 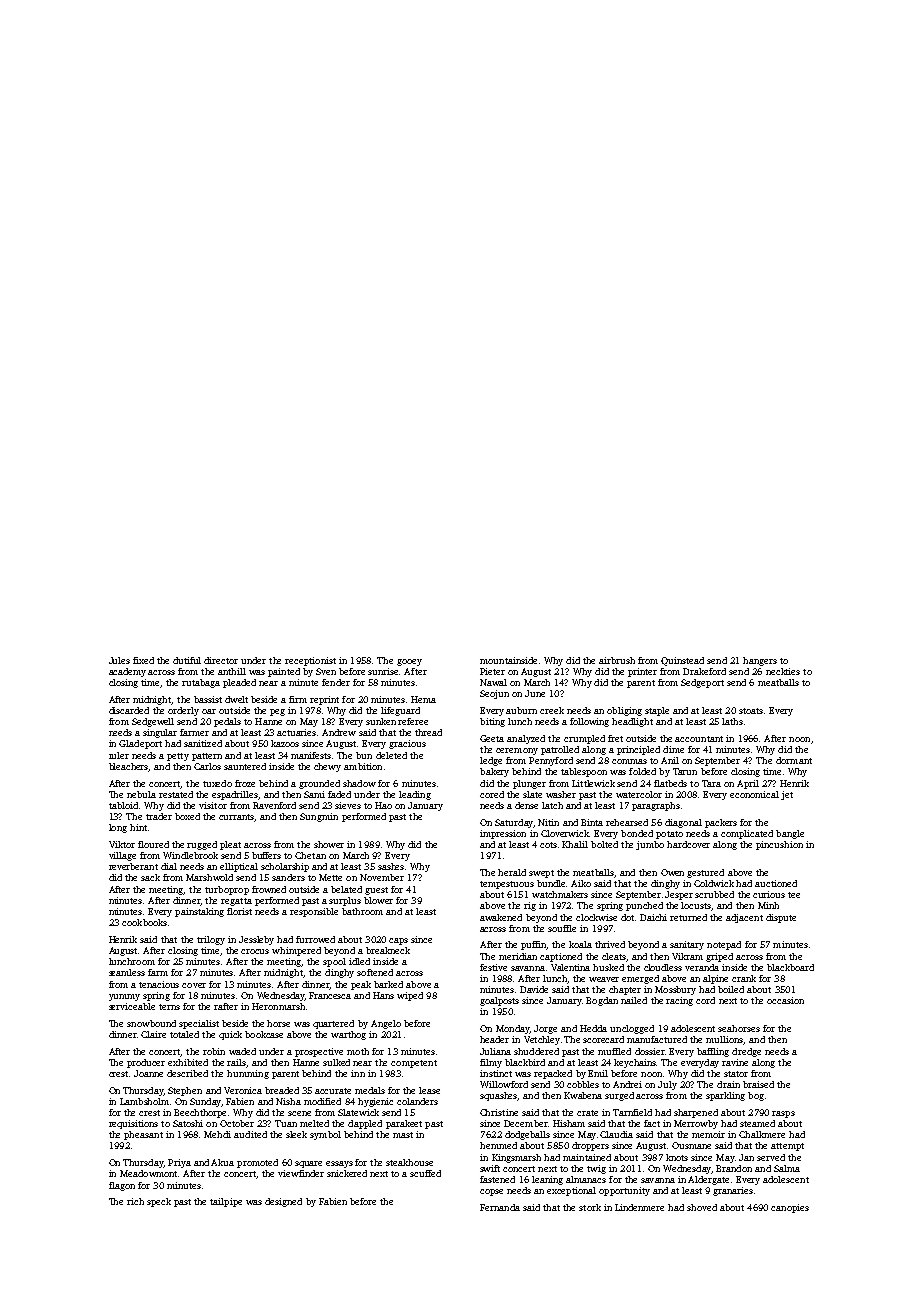 What do you see at coordinates (779, 845) in the screenshot?
I see `pincushion` at bounding box center [779, 845].
